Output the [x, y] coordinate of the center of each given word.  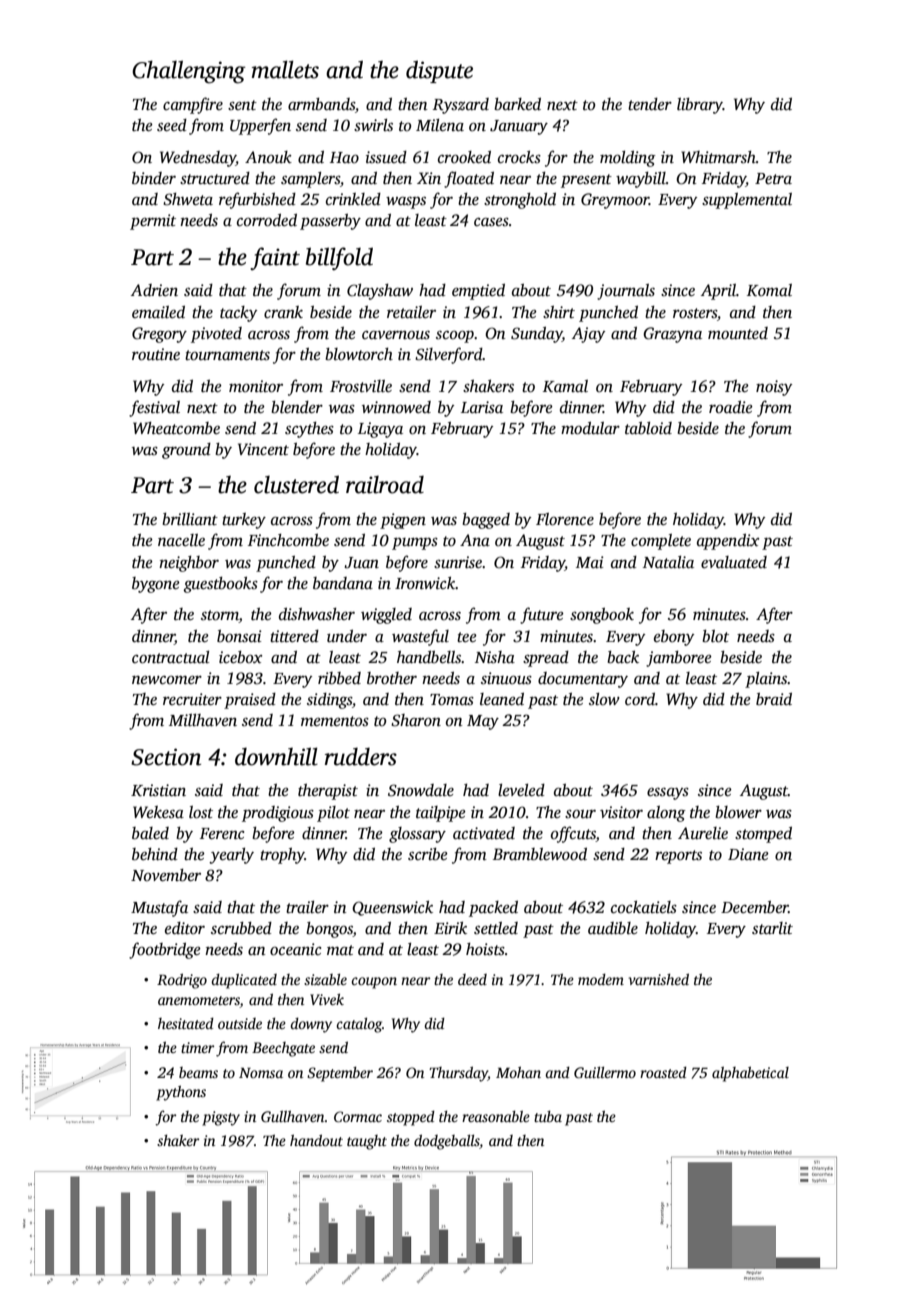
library [700, 106]
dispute [439, 71]
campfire [193, 105]
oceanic [295, 949]
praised [250, 701]
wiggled [386, 616]
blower [738, 812]
